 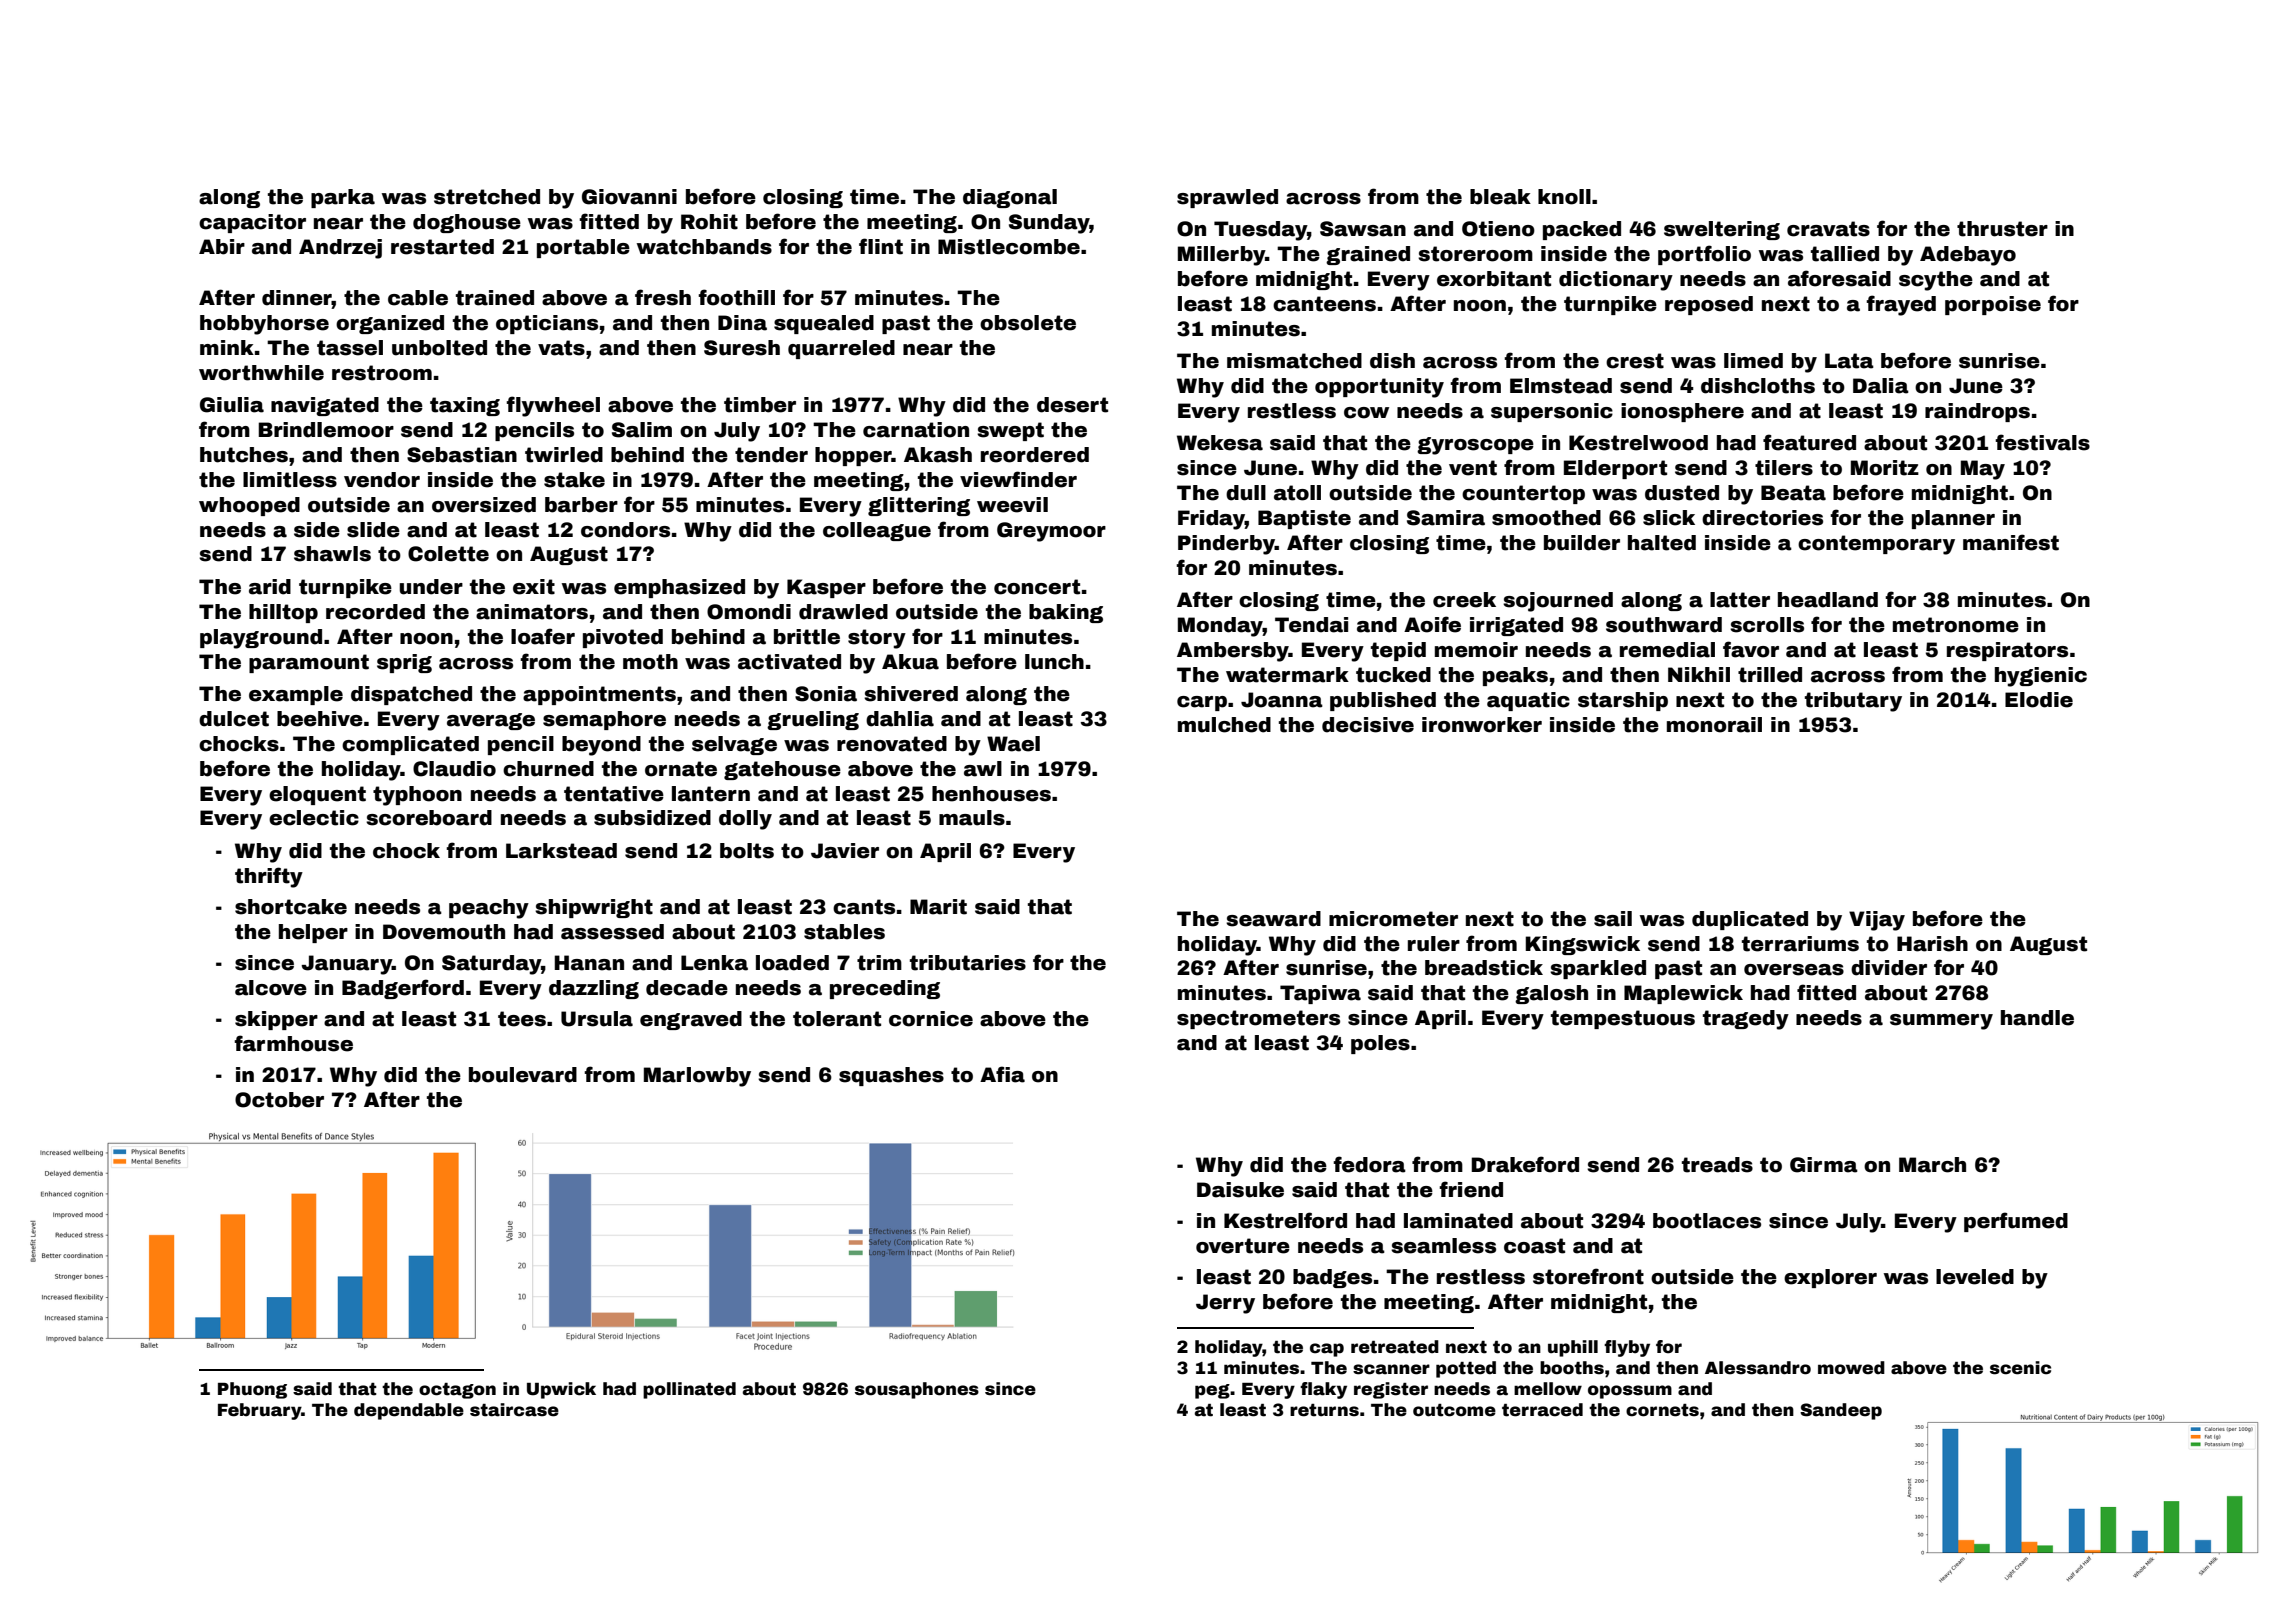 I want to click on Lenka, so click(x=714, y=963).
